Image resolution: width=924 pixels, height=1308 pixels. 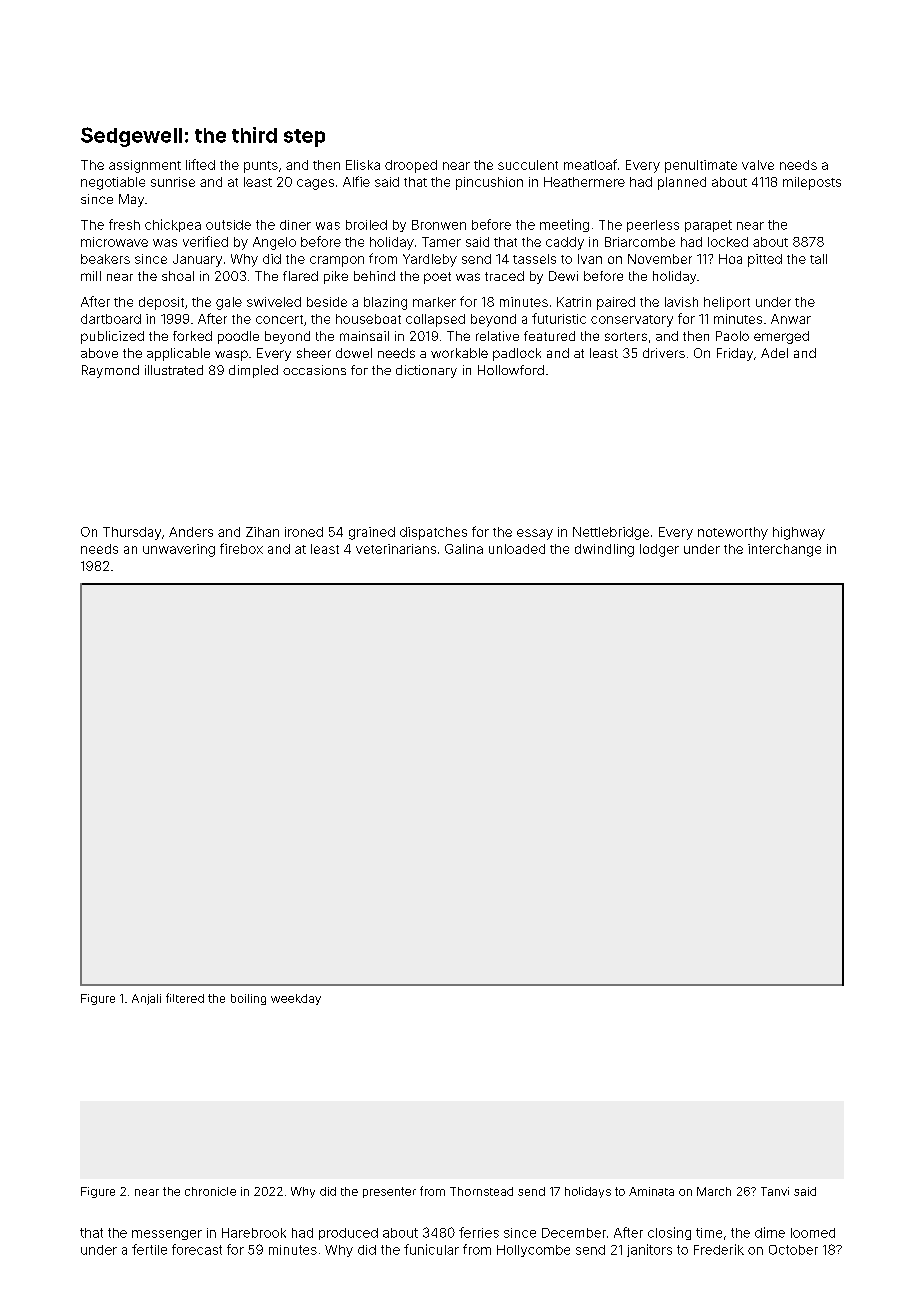 I want to click on succulent, so click(x=528, y=165).
